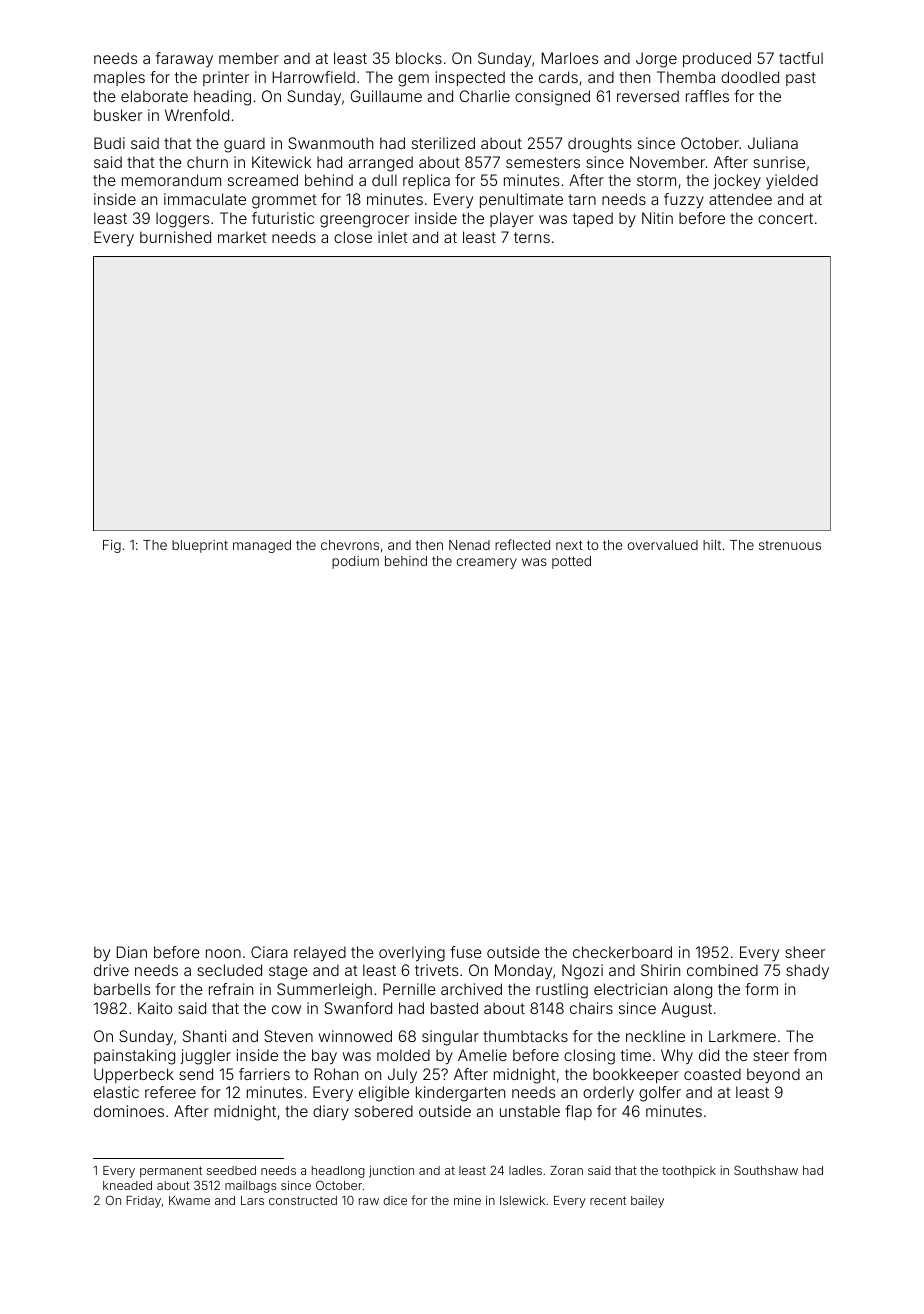  What do you see at coordinates (785, 218) in the document?
I see `concert` at bounding box center [785, 218].
